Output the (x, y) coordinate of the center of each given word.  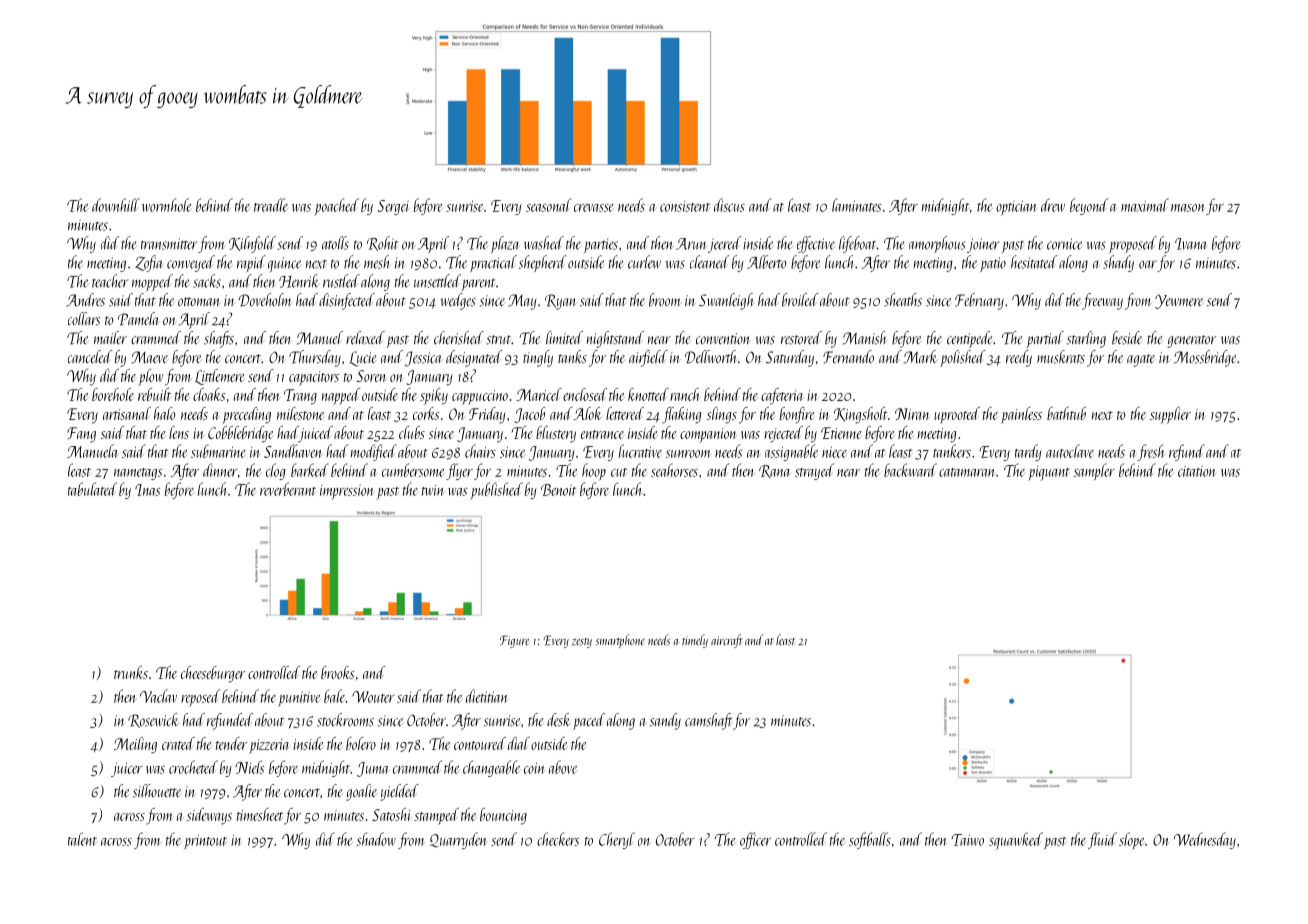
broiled (800, 300)
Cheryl (617, 840)
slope (1131, 841)
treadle (271, 205)
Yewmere (1179, 301)
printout (205, 842)
